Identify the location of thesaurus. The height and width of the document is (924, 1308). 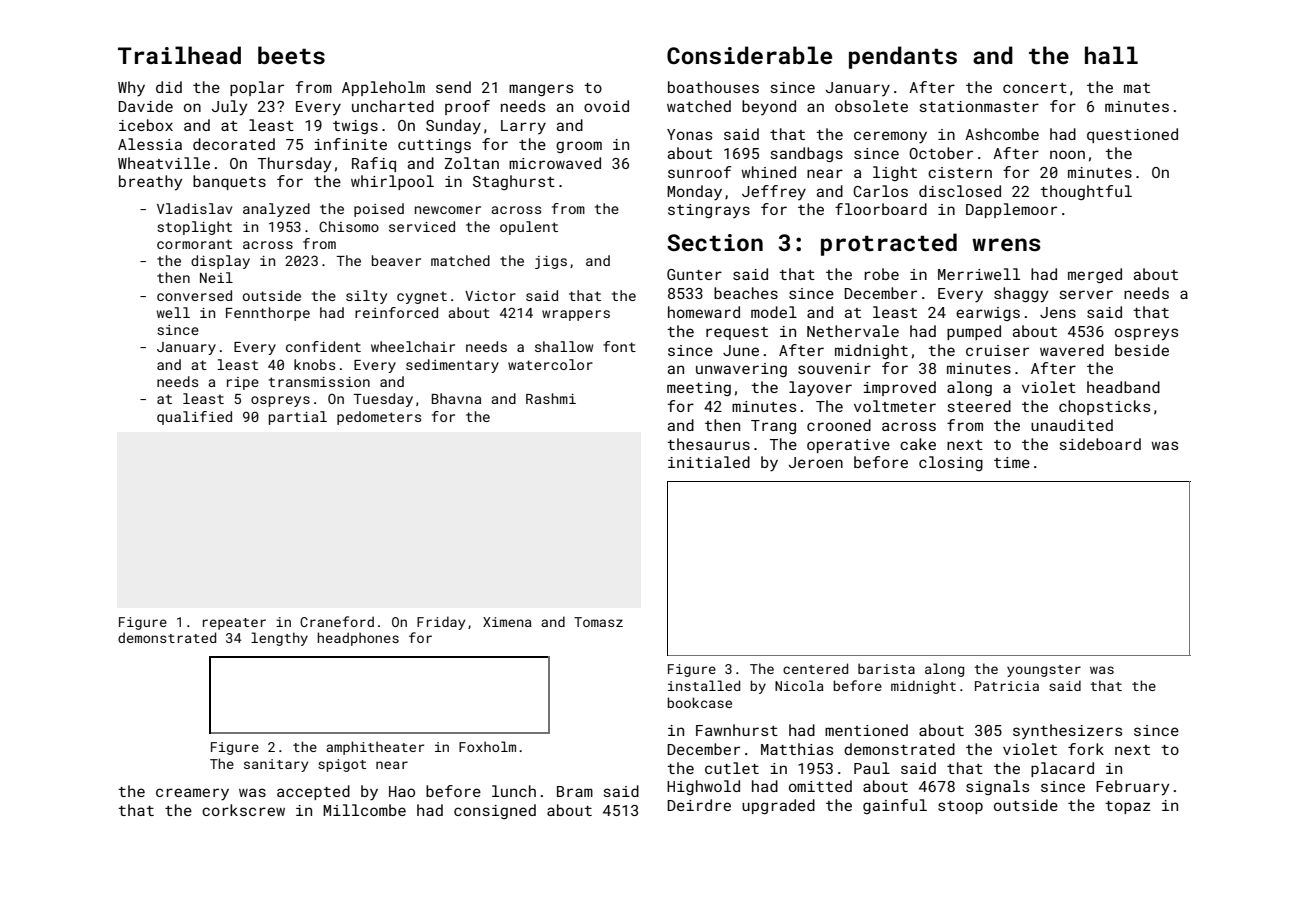
(708, 444).
